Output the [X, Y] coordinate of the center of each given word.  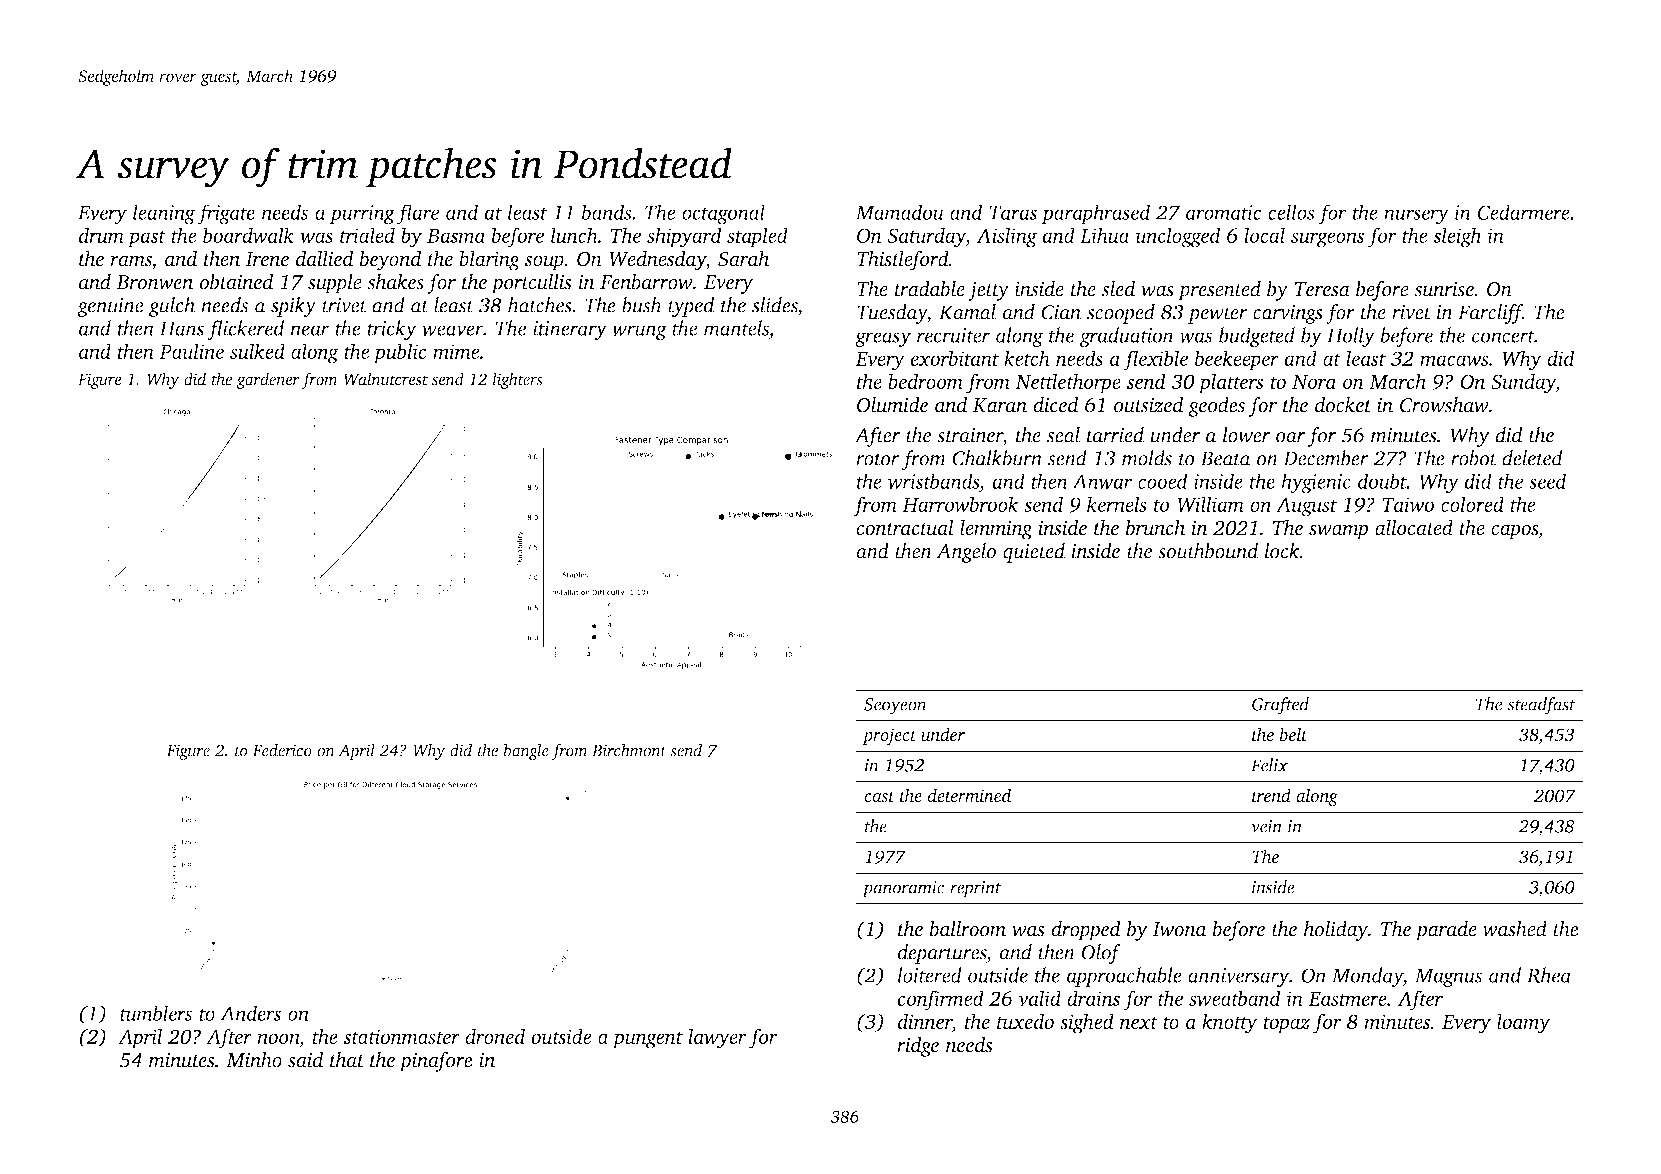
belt [1293, 734]
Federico [282, 750]
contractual [905, 527]
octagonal [723, 214]
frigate [226, 214]
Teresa [1322, 289]
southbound [1208, 551]
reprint [976, 889]
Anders [250, 1013]
